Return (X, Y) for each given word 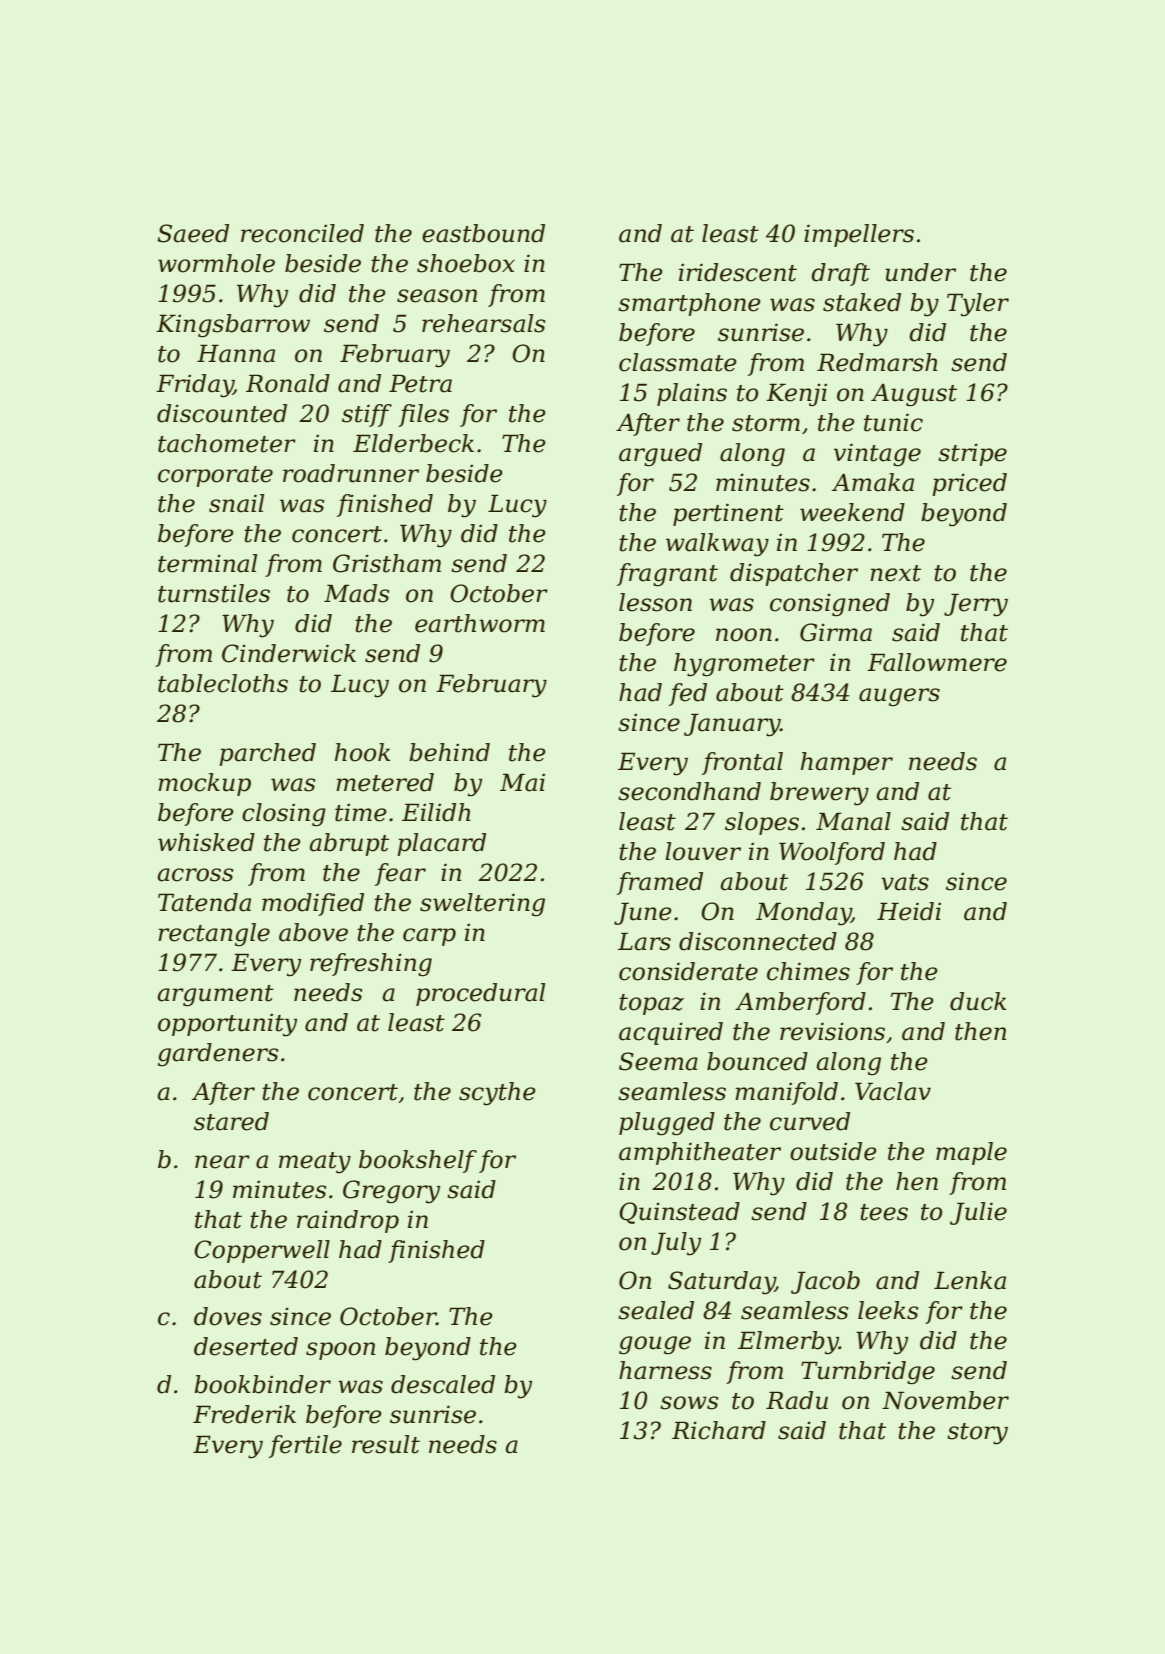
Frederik (244, 1414)
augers (899, 697)
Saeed (193, 233)
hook (362, 752)
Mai (522, 782)
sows (689, 1403)
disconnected (758, 941)
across (195, 875)
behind (449, 752)
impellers (859, 235)
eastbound (483, 233)
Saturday (721, 1283)
